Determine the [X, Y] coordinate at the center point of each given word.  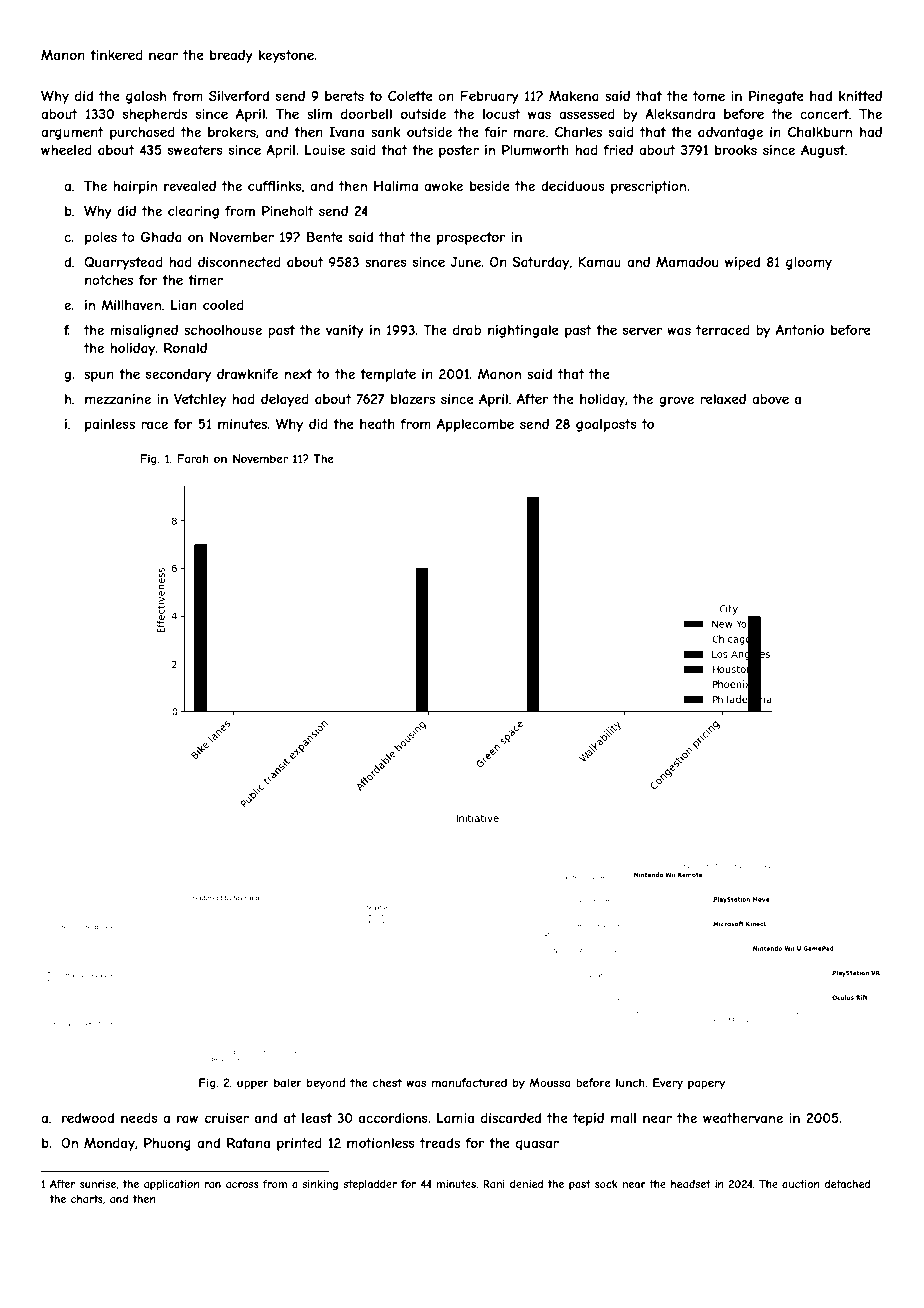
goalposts [606, 425]
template [388, 375]
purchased [142, 133]
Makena [574, 96]
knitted [860, 96]
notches [109, 280]
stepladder [370, 1185]
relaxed [723, 399]
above [770, 399]
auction [801, 1184]
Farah [193, 458]
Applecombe [475, 425]
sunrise [98, 1184]
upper [253, 1084]
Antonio [800, 330]
